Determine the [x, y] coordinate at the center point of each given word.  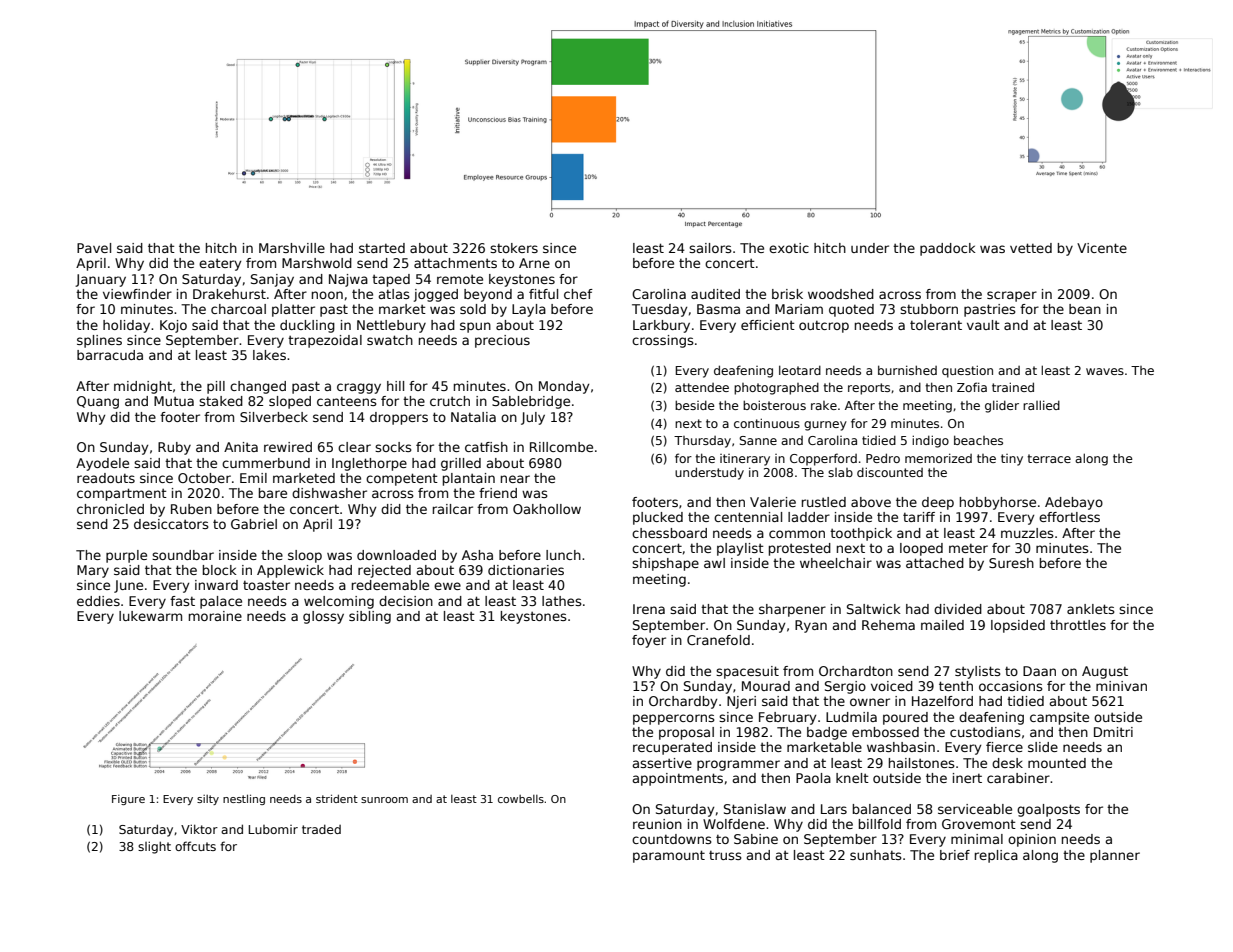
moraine [215, 616]
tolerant [936, 325]
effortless [1069, 517]
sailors [710, 248]
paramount [669, 856]
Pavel [94, 248]
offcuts [195, 846]
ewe [447, 586]
